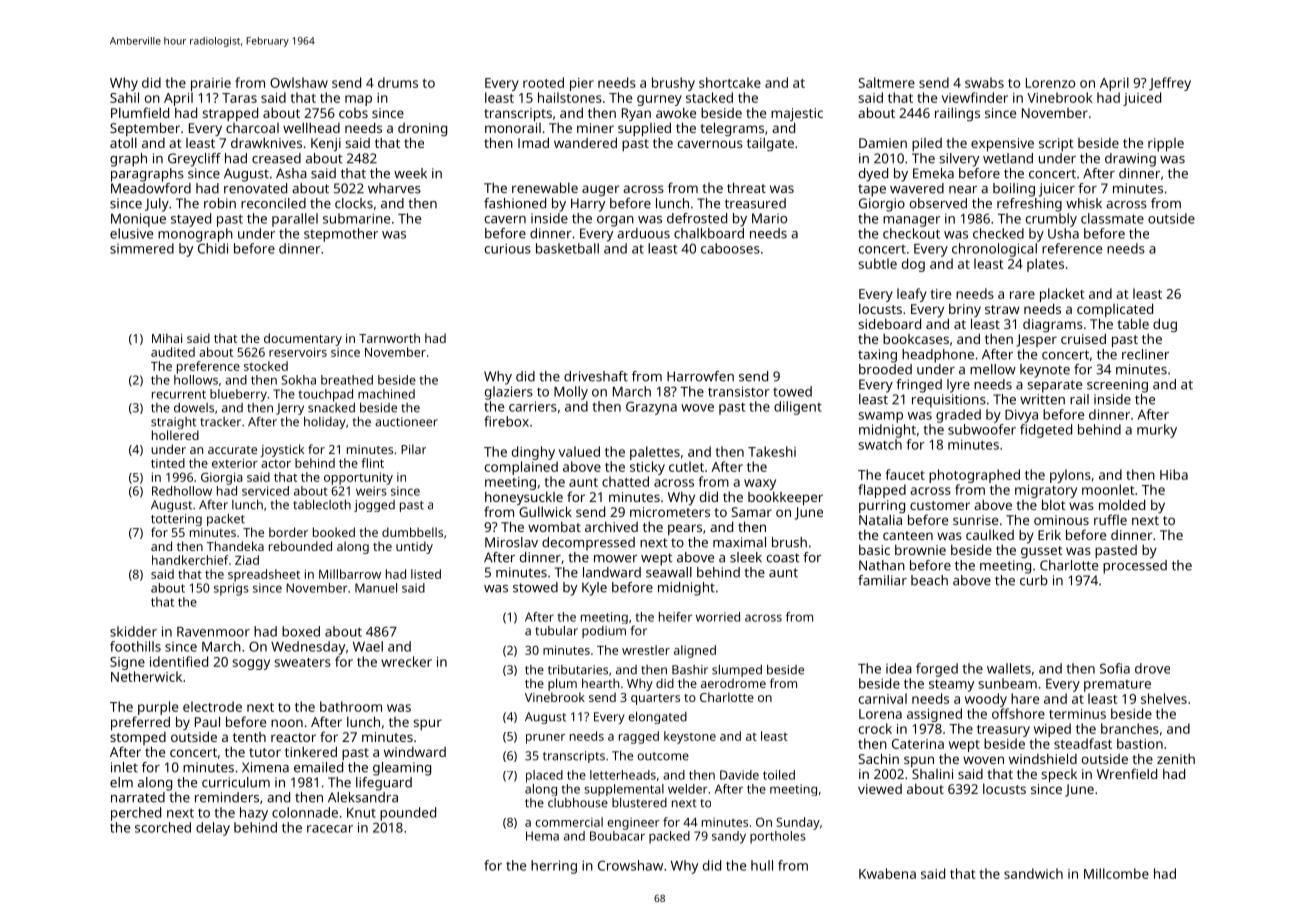  Describe the element at coordinates (124, 767) in the image. I see `inlet` at that location.
